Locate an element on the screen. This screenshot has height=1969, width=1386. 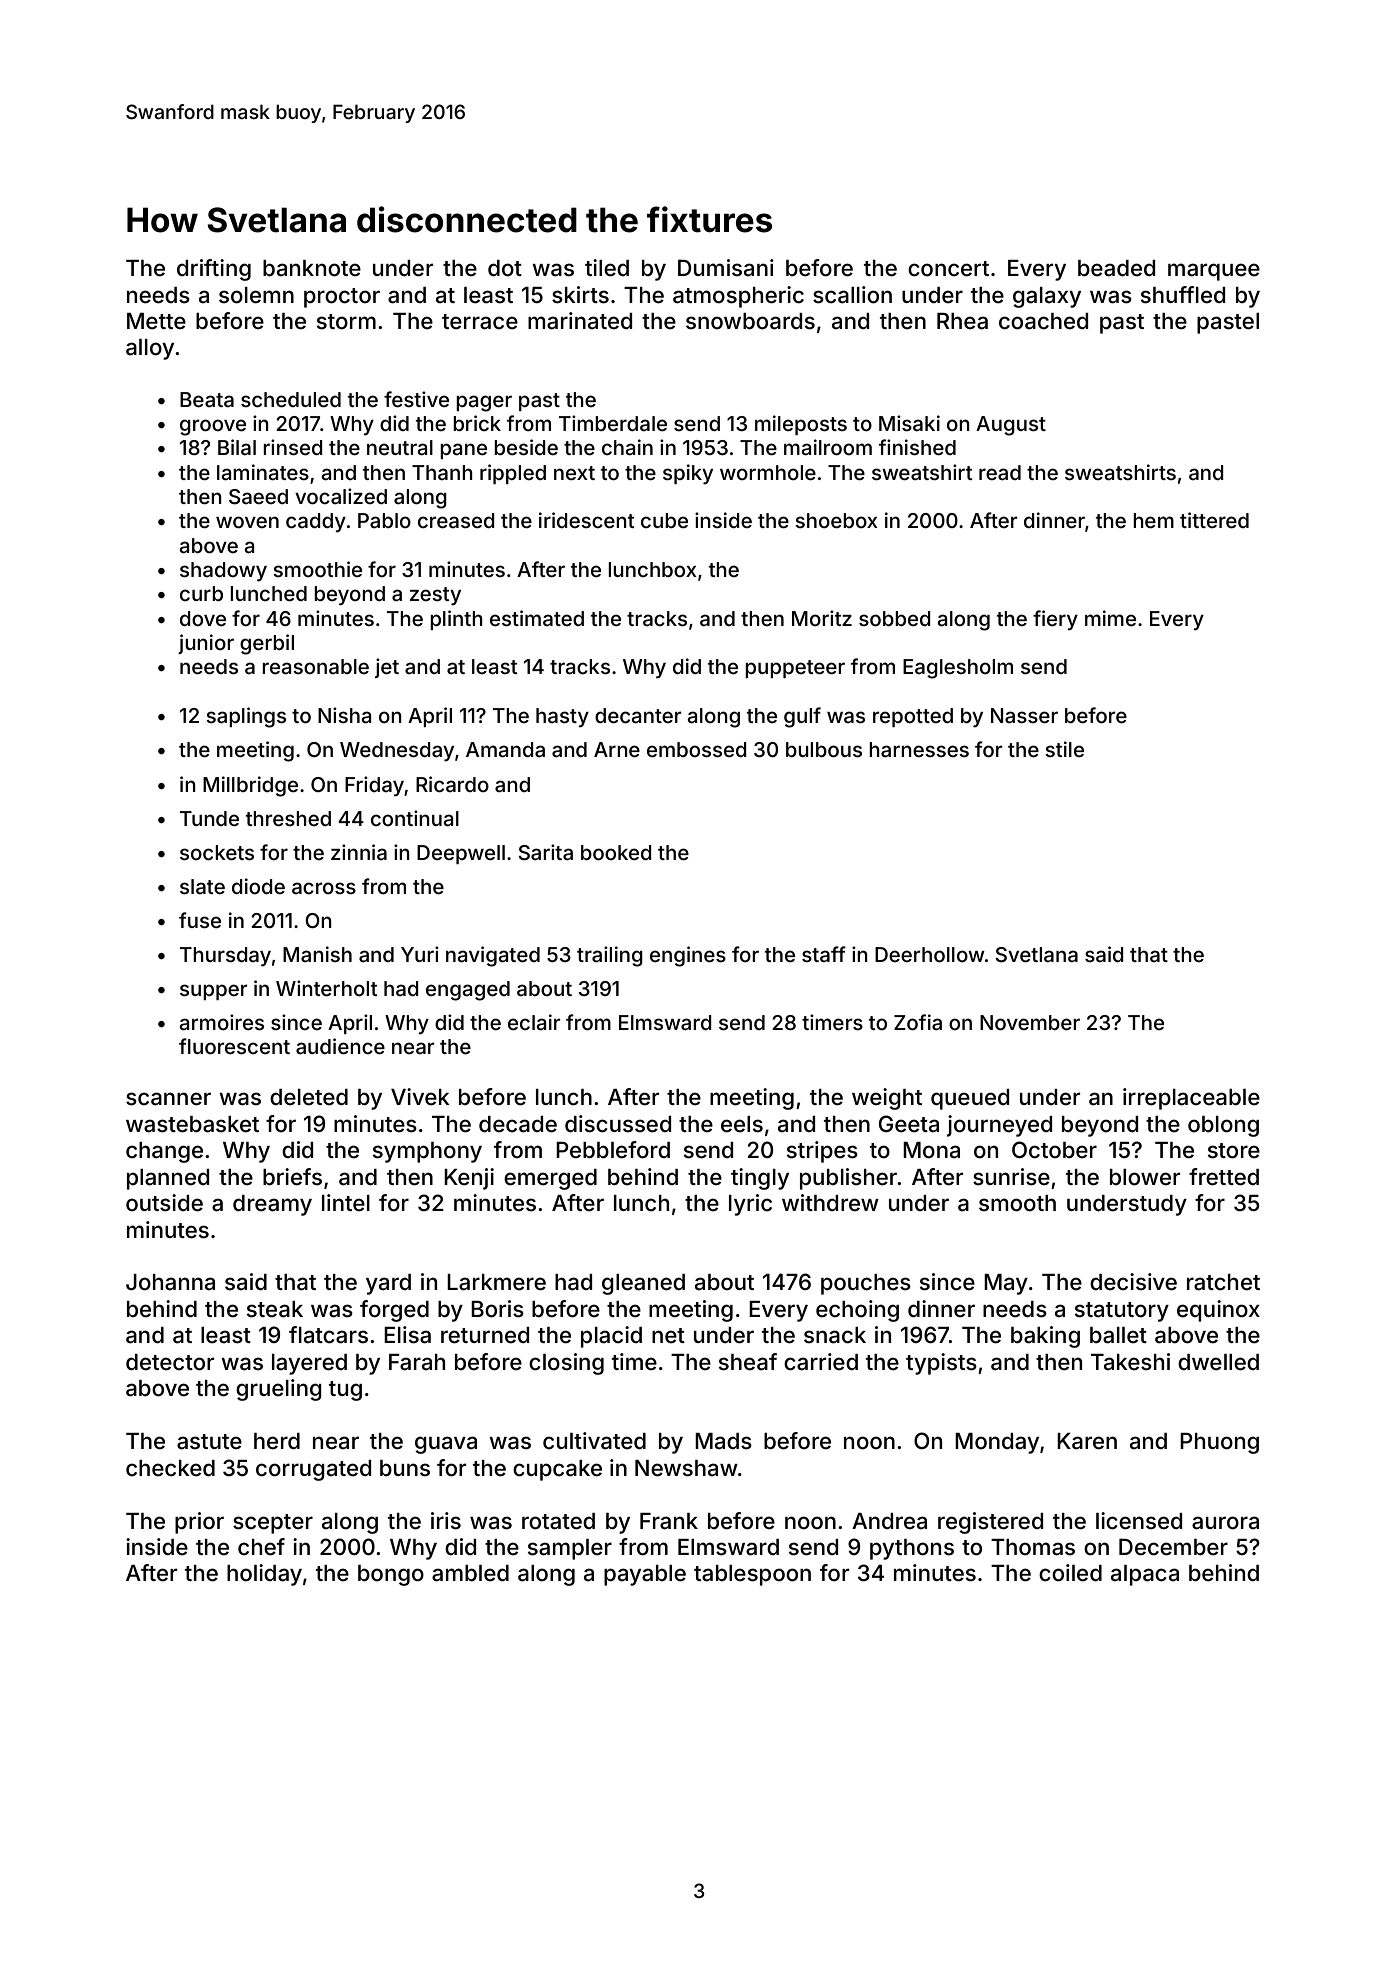
dot is located at coordinates (505, 268).
